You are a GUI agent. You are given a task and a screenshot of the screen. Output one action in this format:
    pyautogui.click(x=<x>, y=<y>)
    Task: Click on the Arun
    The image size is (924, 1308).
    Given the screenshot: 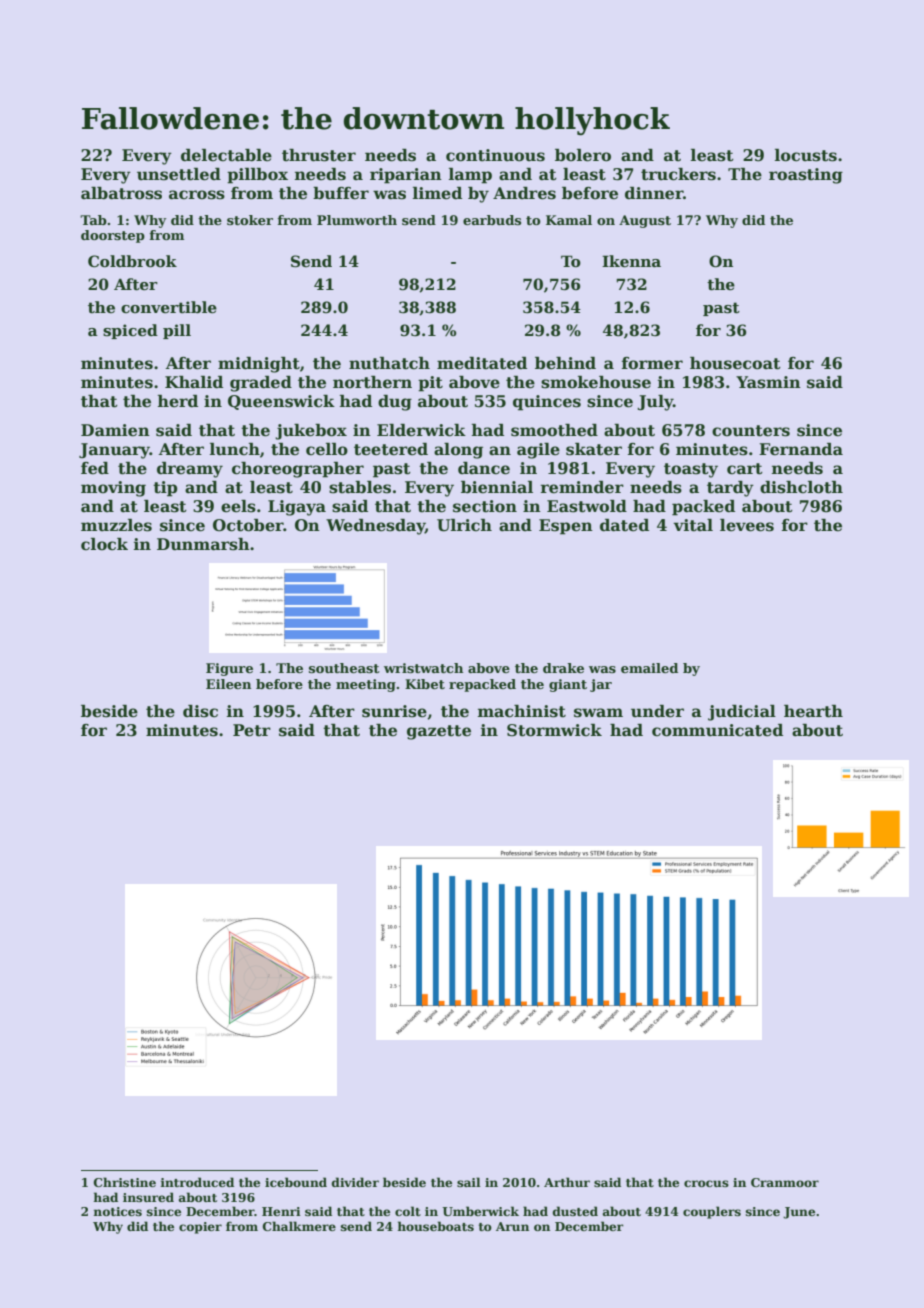 What is the action you would take?
    pyautogui.click(x=512, y=1226)
